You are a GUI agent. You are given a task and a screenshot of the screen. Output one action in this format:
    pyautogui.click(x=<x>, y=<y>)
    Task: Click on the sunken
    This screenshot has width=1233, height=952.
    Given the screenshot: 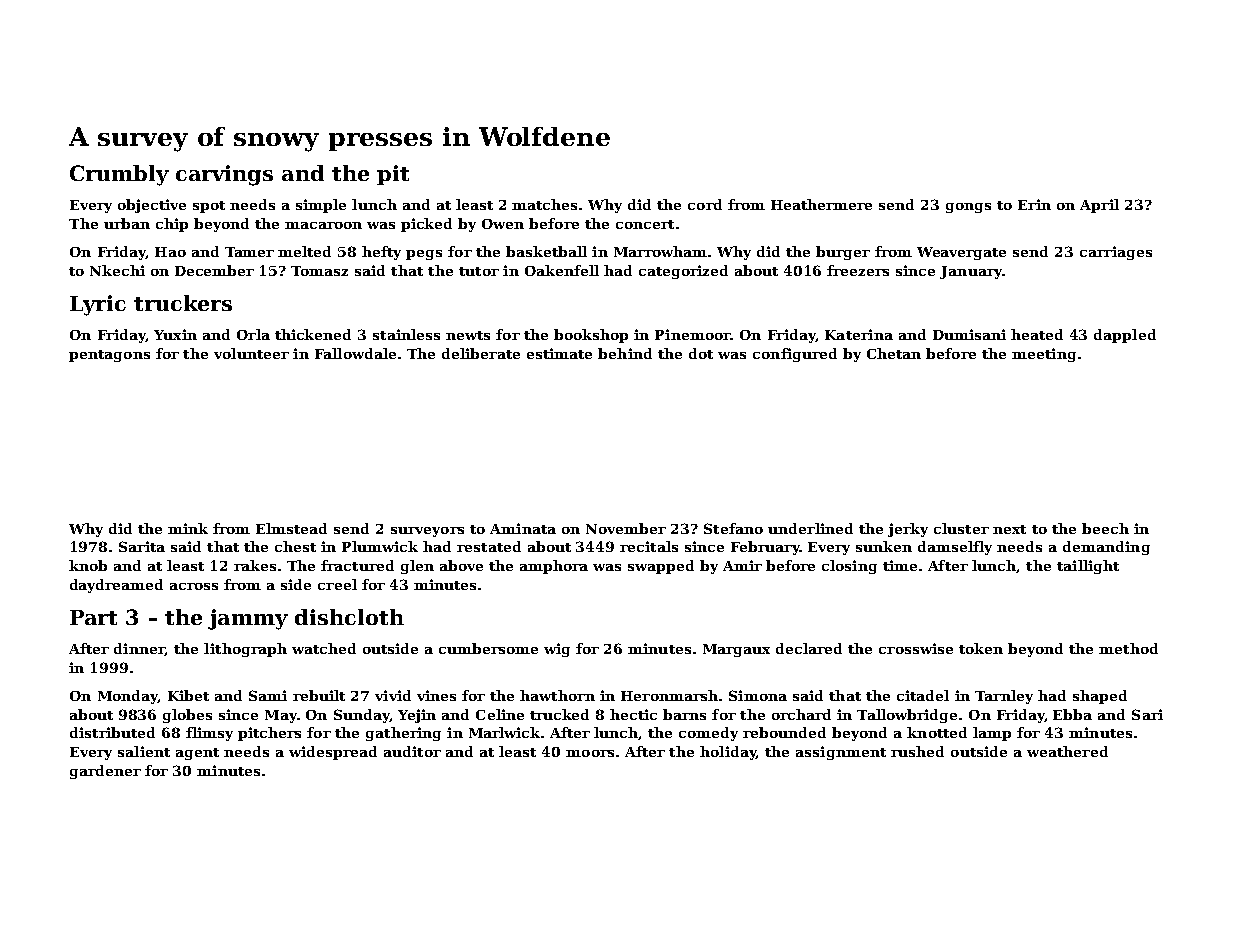 What is the action you would take?
    pyautogui.click(x=884, y=546)
